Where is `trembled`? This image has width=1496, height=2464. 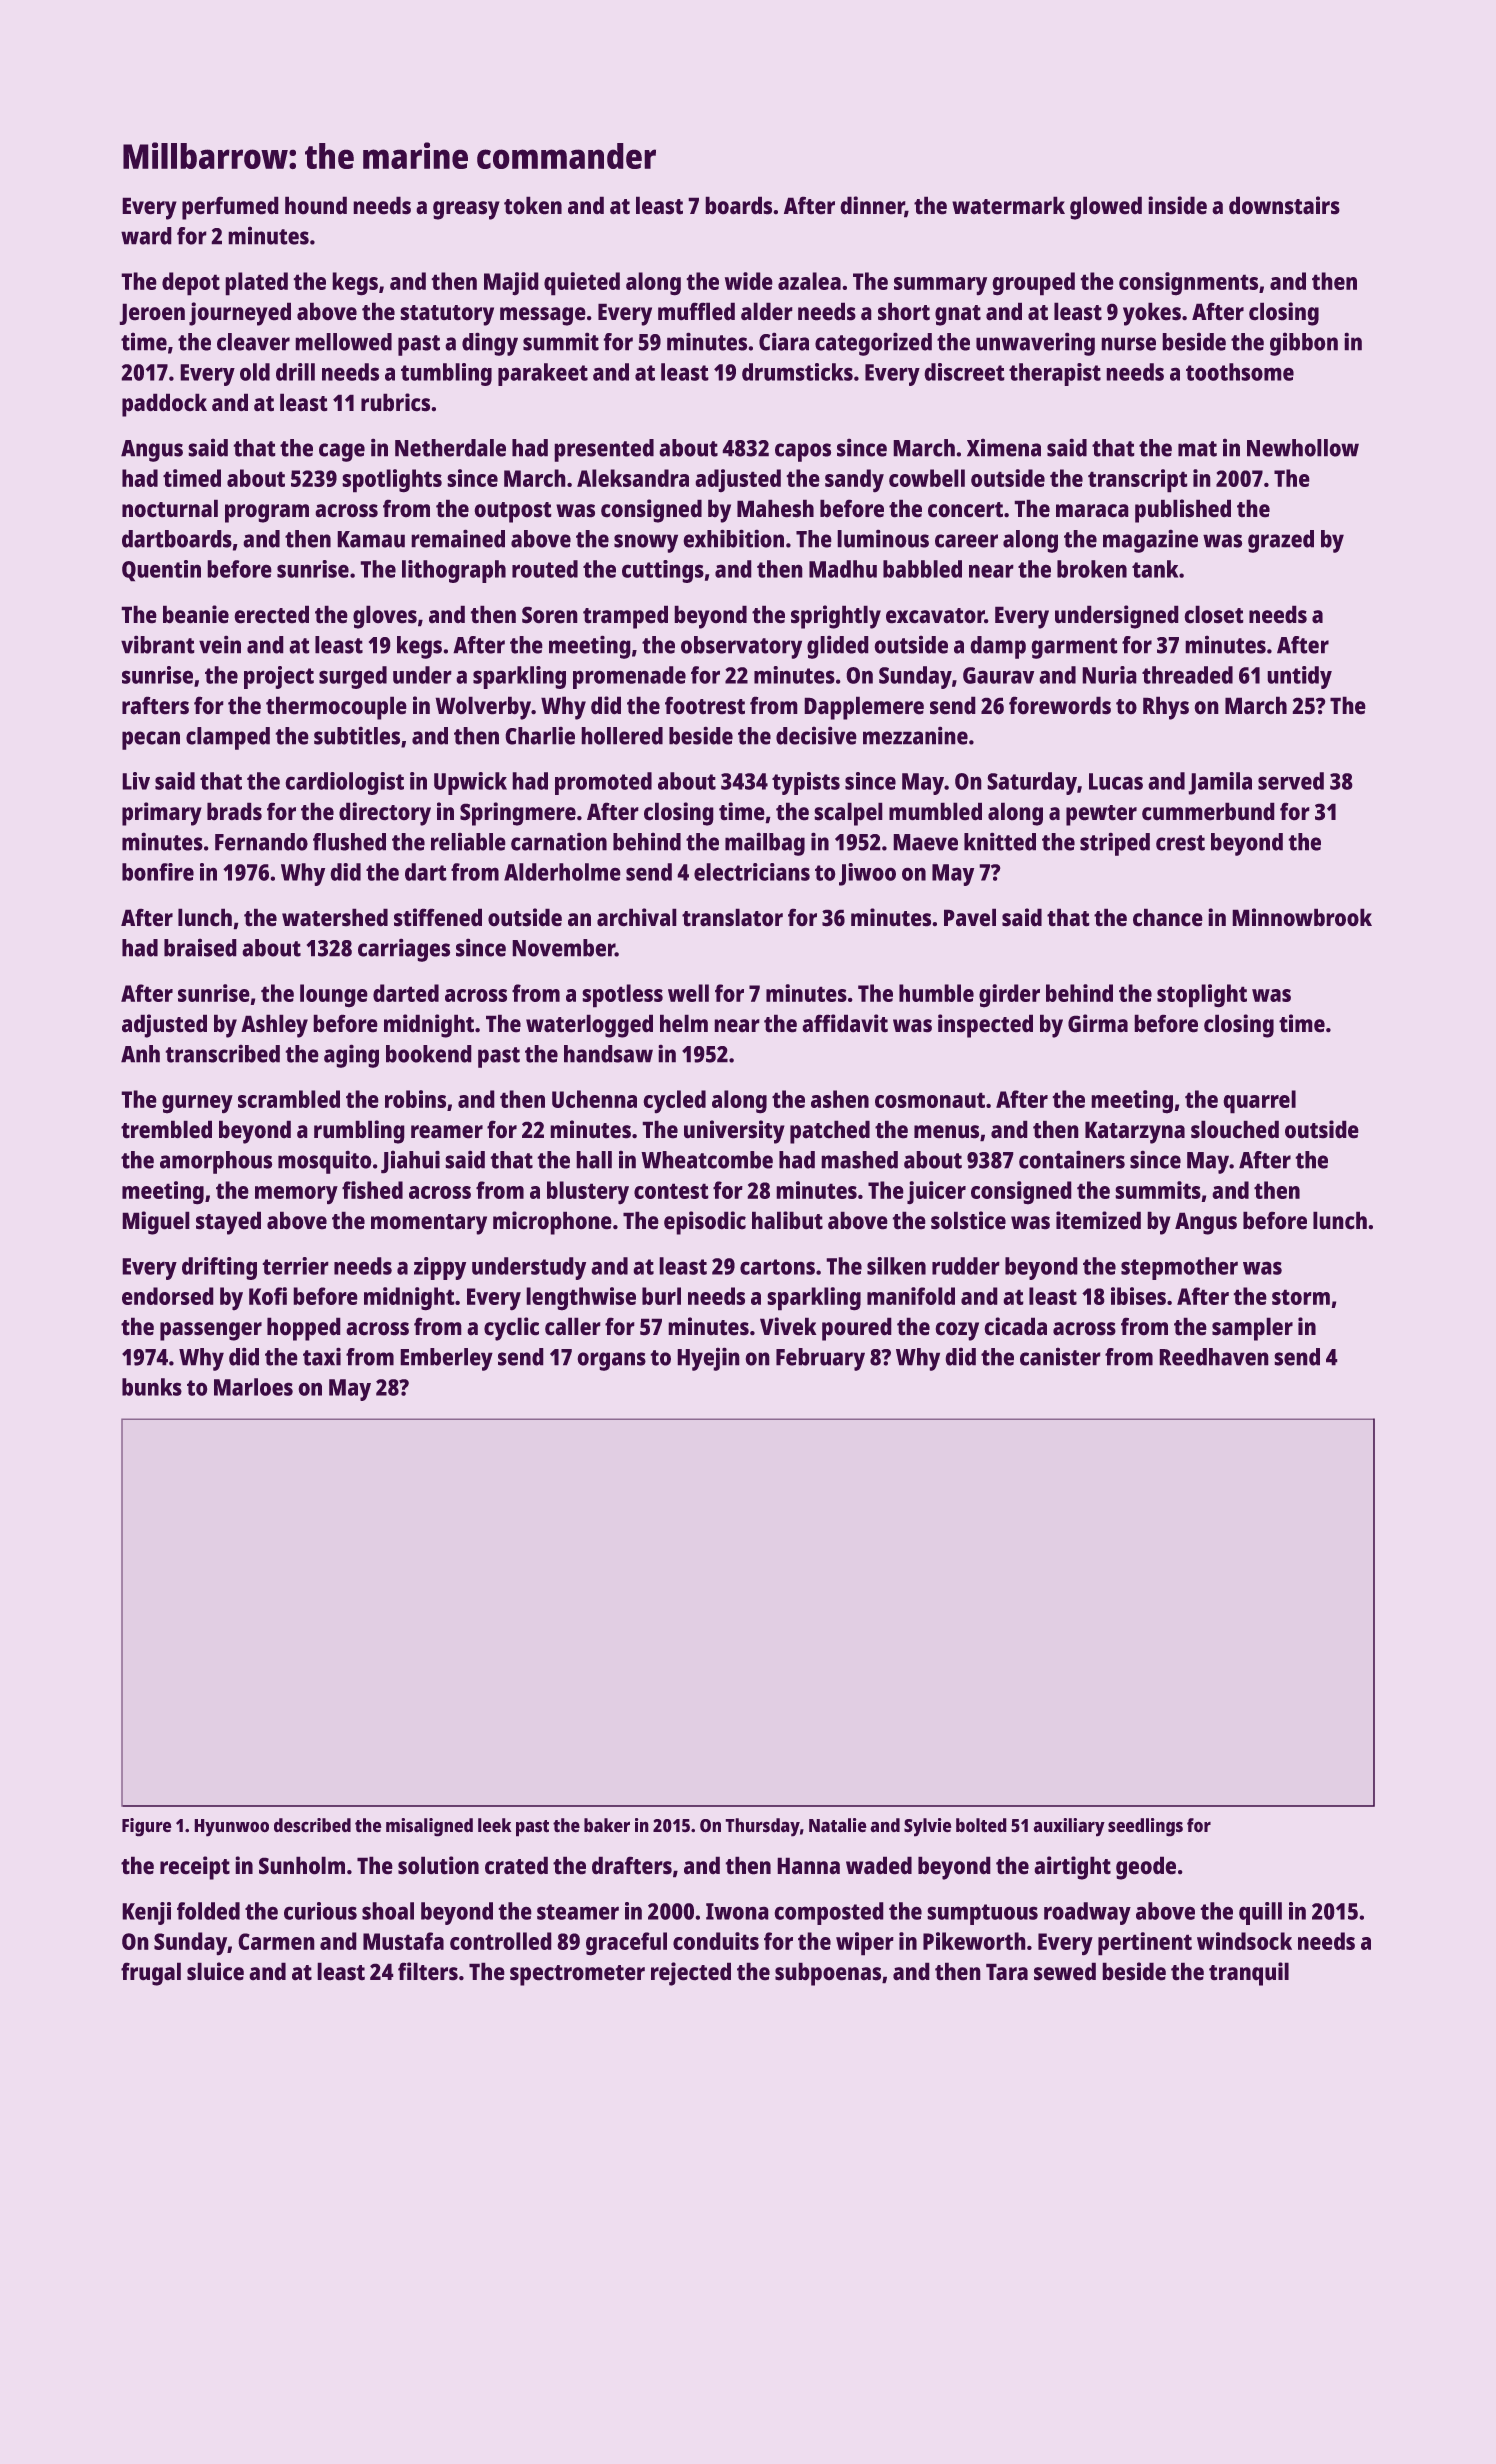 trembled is located at coordinates (166, 1129).
